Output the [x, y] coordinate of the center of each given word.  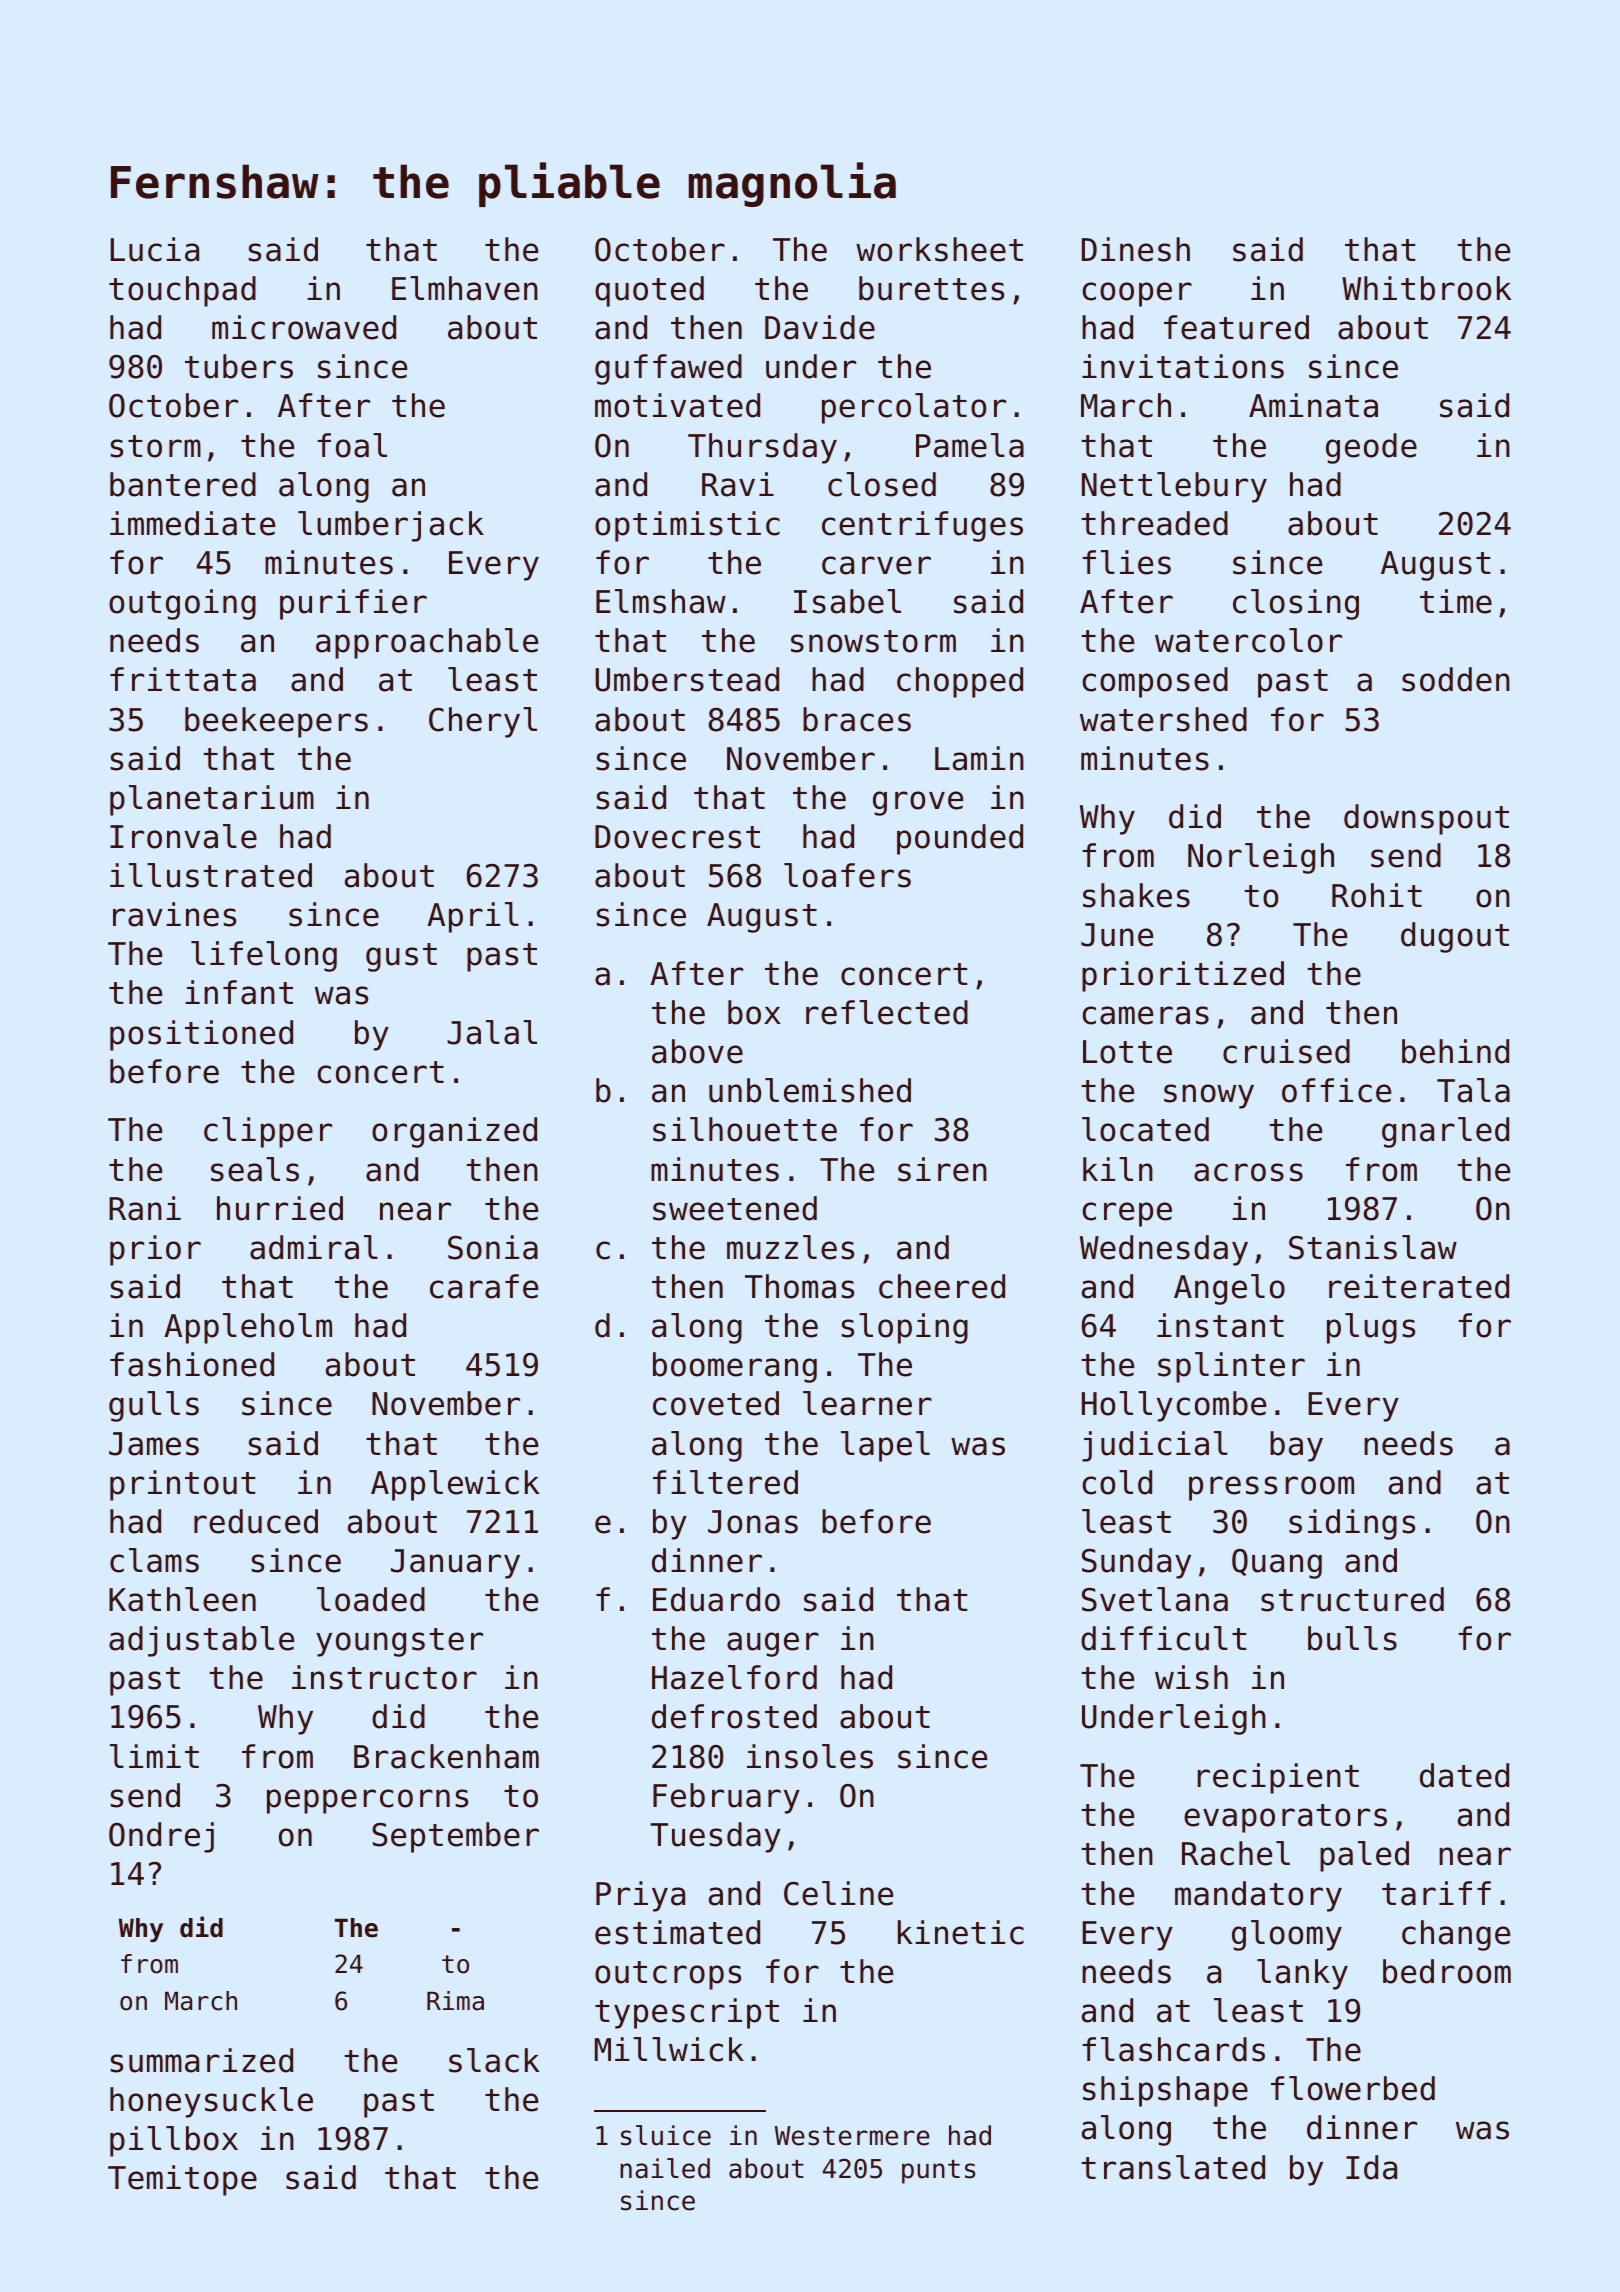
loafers [847, 875]
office [1336, 1090]
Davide [820, 327]
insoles [810, 1756]
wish [1191, 1677]
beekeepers [276, 722]
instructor [384, 1677]
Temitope [182, 2180]
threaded [1154, 523]
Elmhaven [465, 288]
